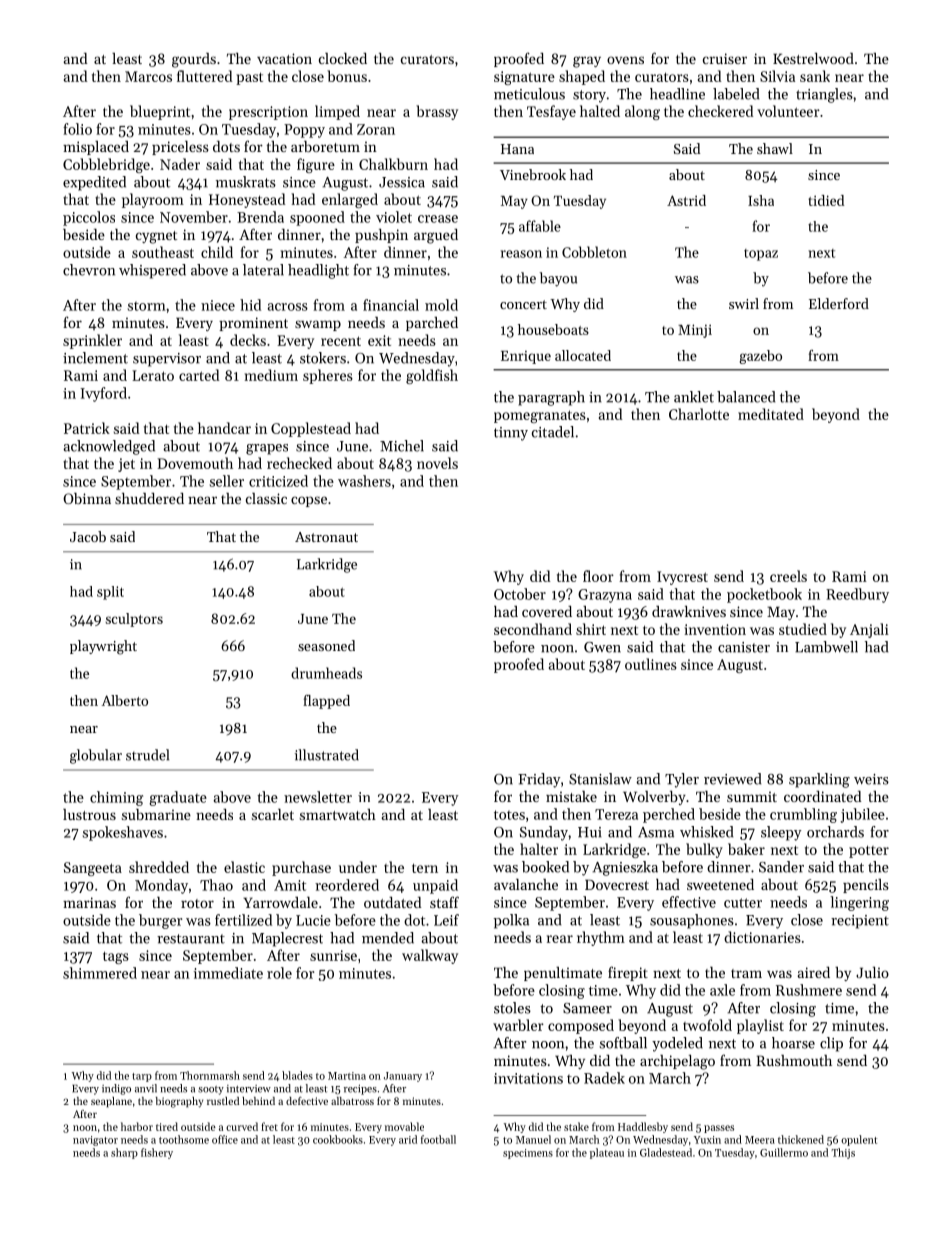  Describe the element at coordinates (600, 111) in the screenshot. I see `halted` at that location.
